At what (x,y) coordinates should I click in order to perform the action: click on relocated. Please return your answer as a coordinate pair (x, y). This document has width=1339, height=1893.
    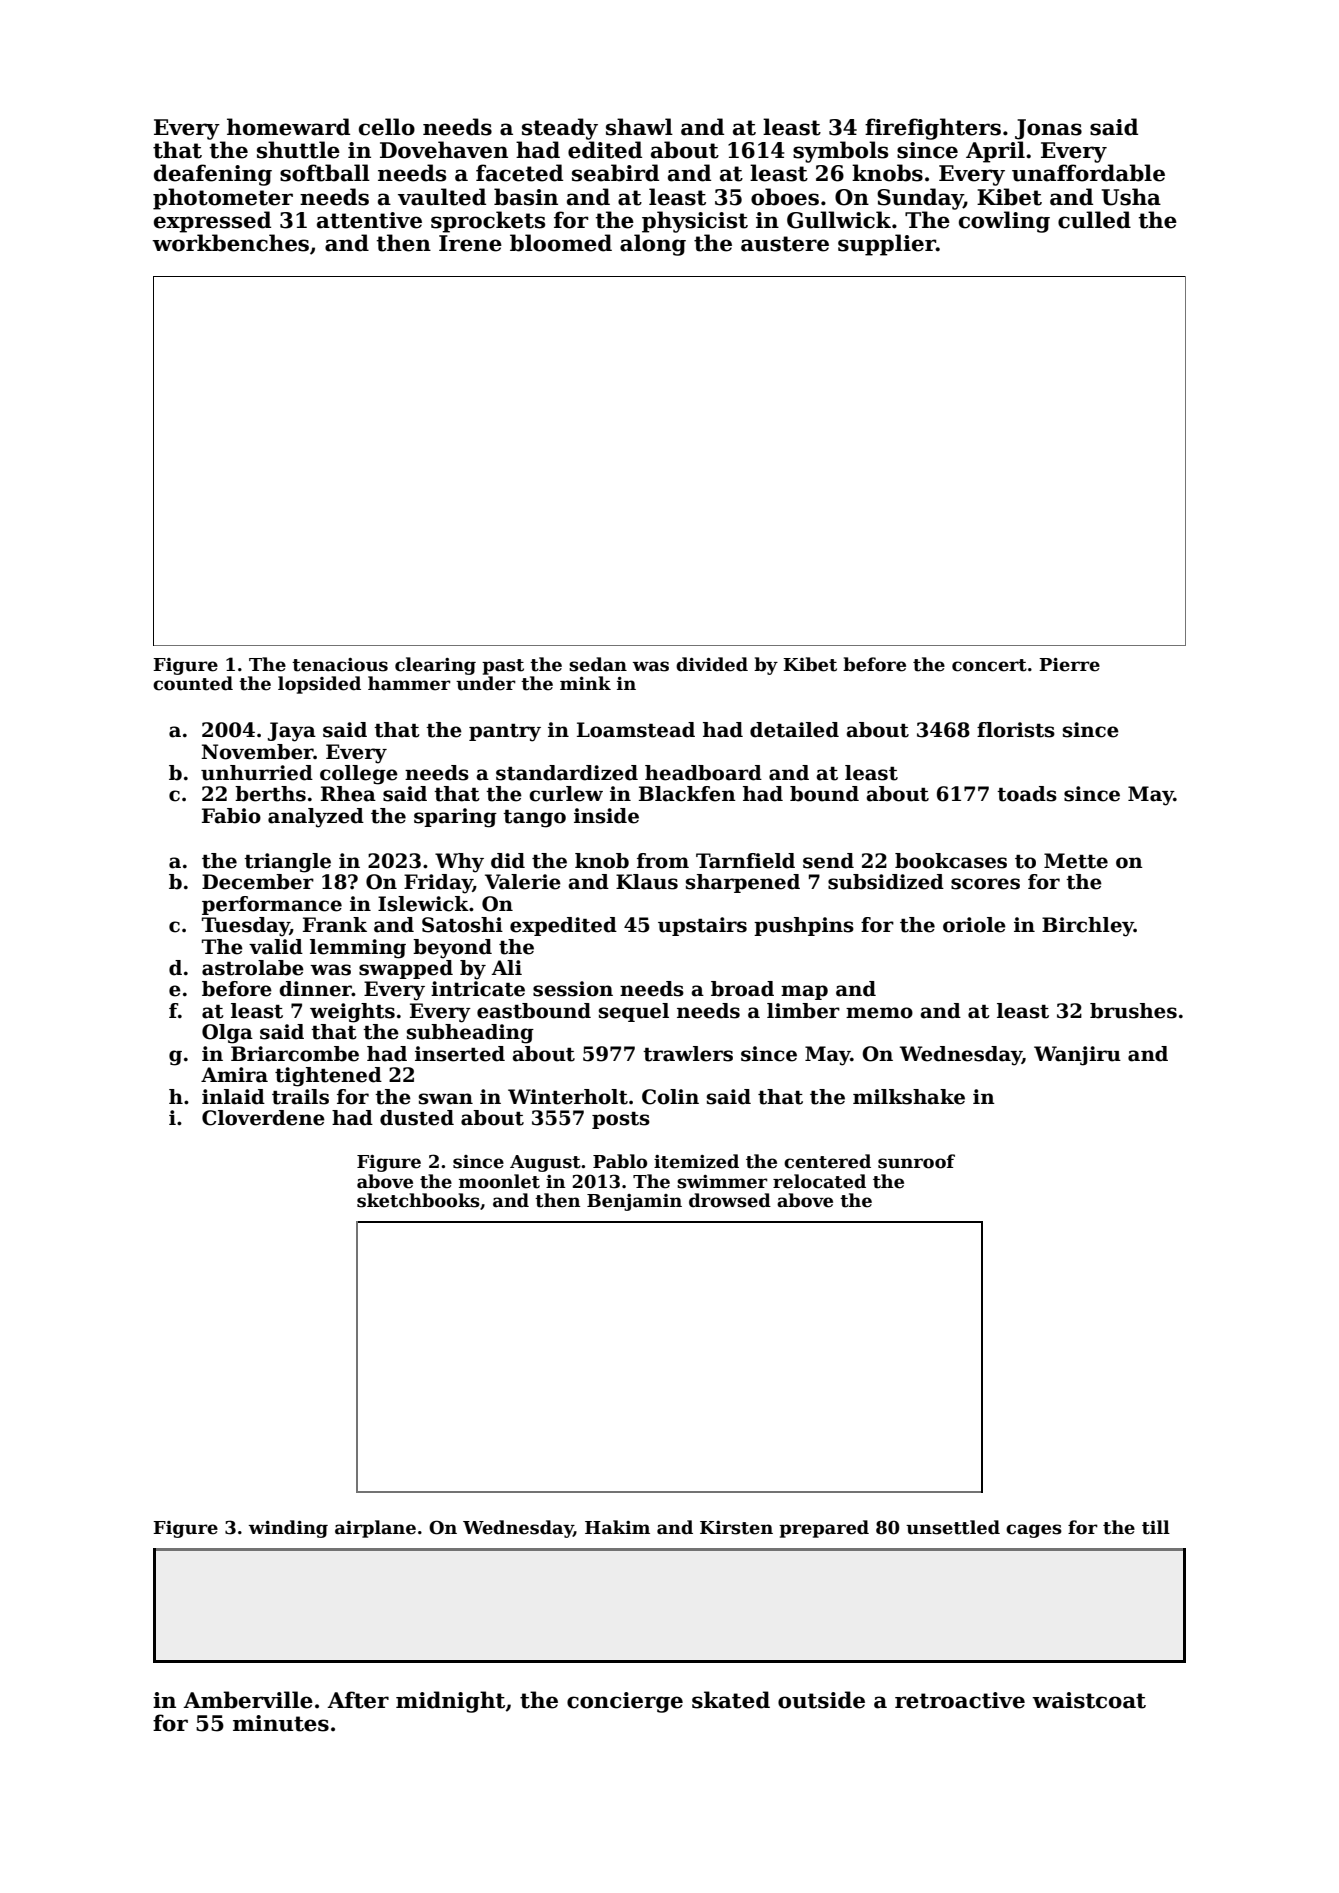
    Looking at the image, I should click on (819, 1181).
